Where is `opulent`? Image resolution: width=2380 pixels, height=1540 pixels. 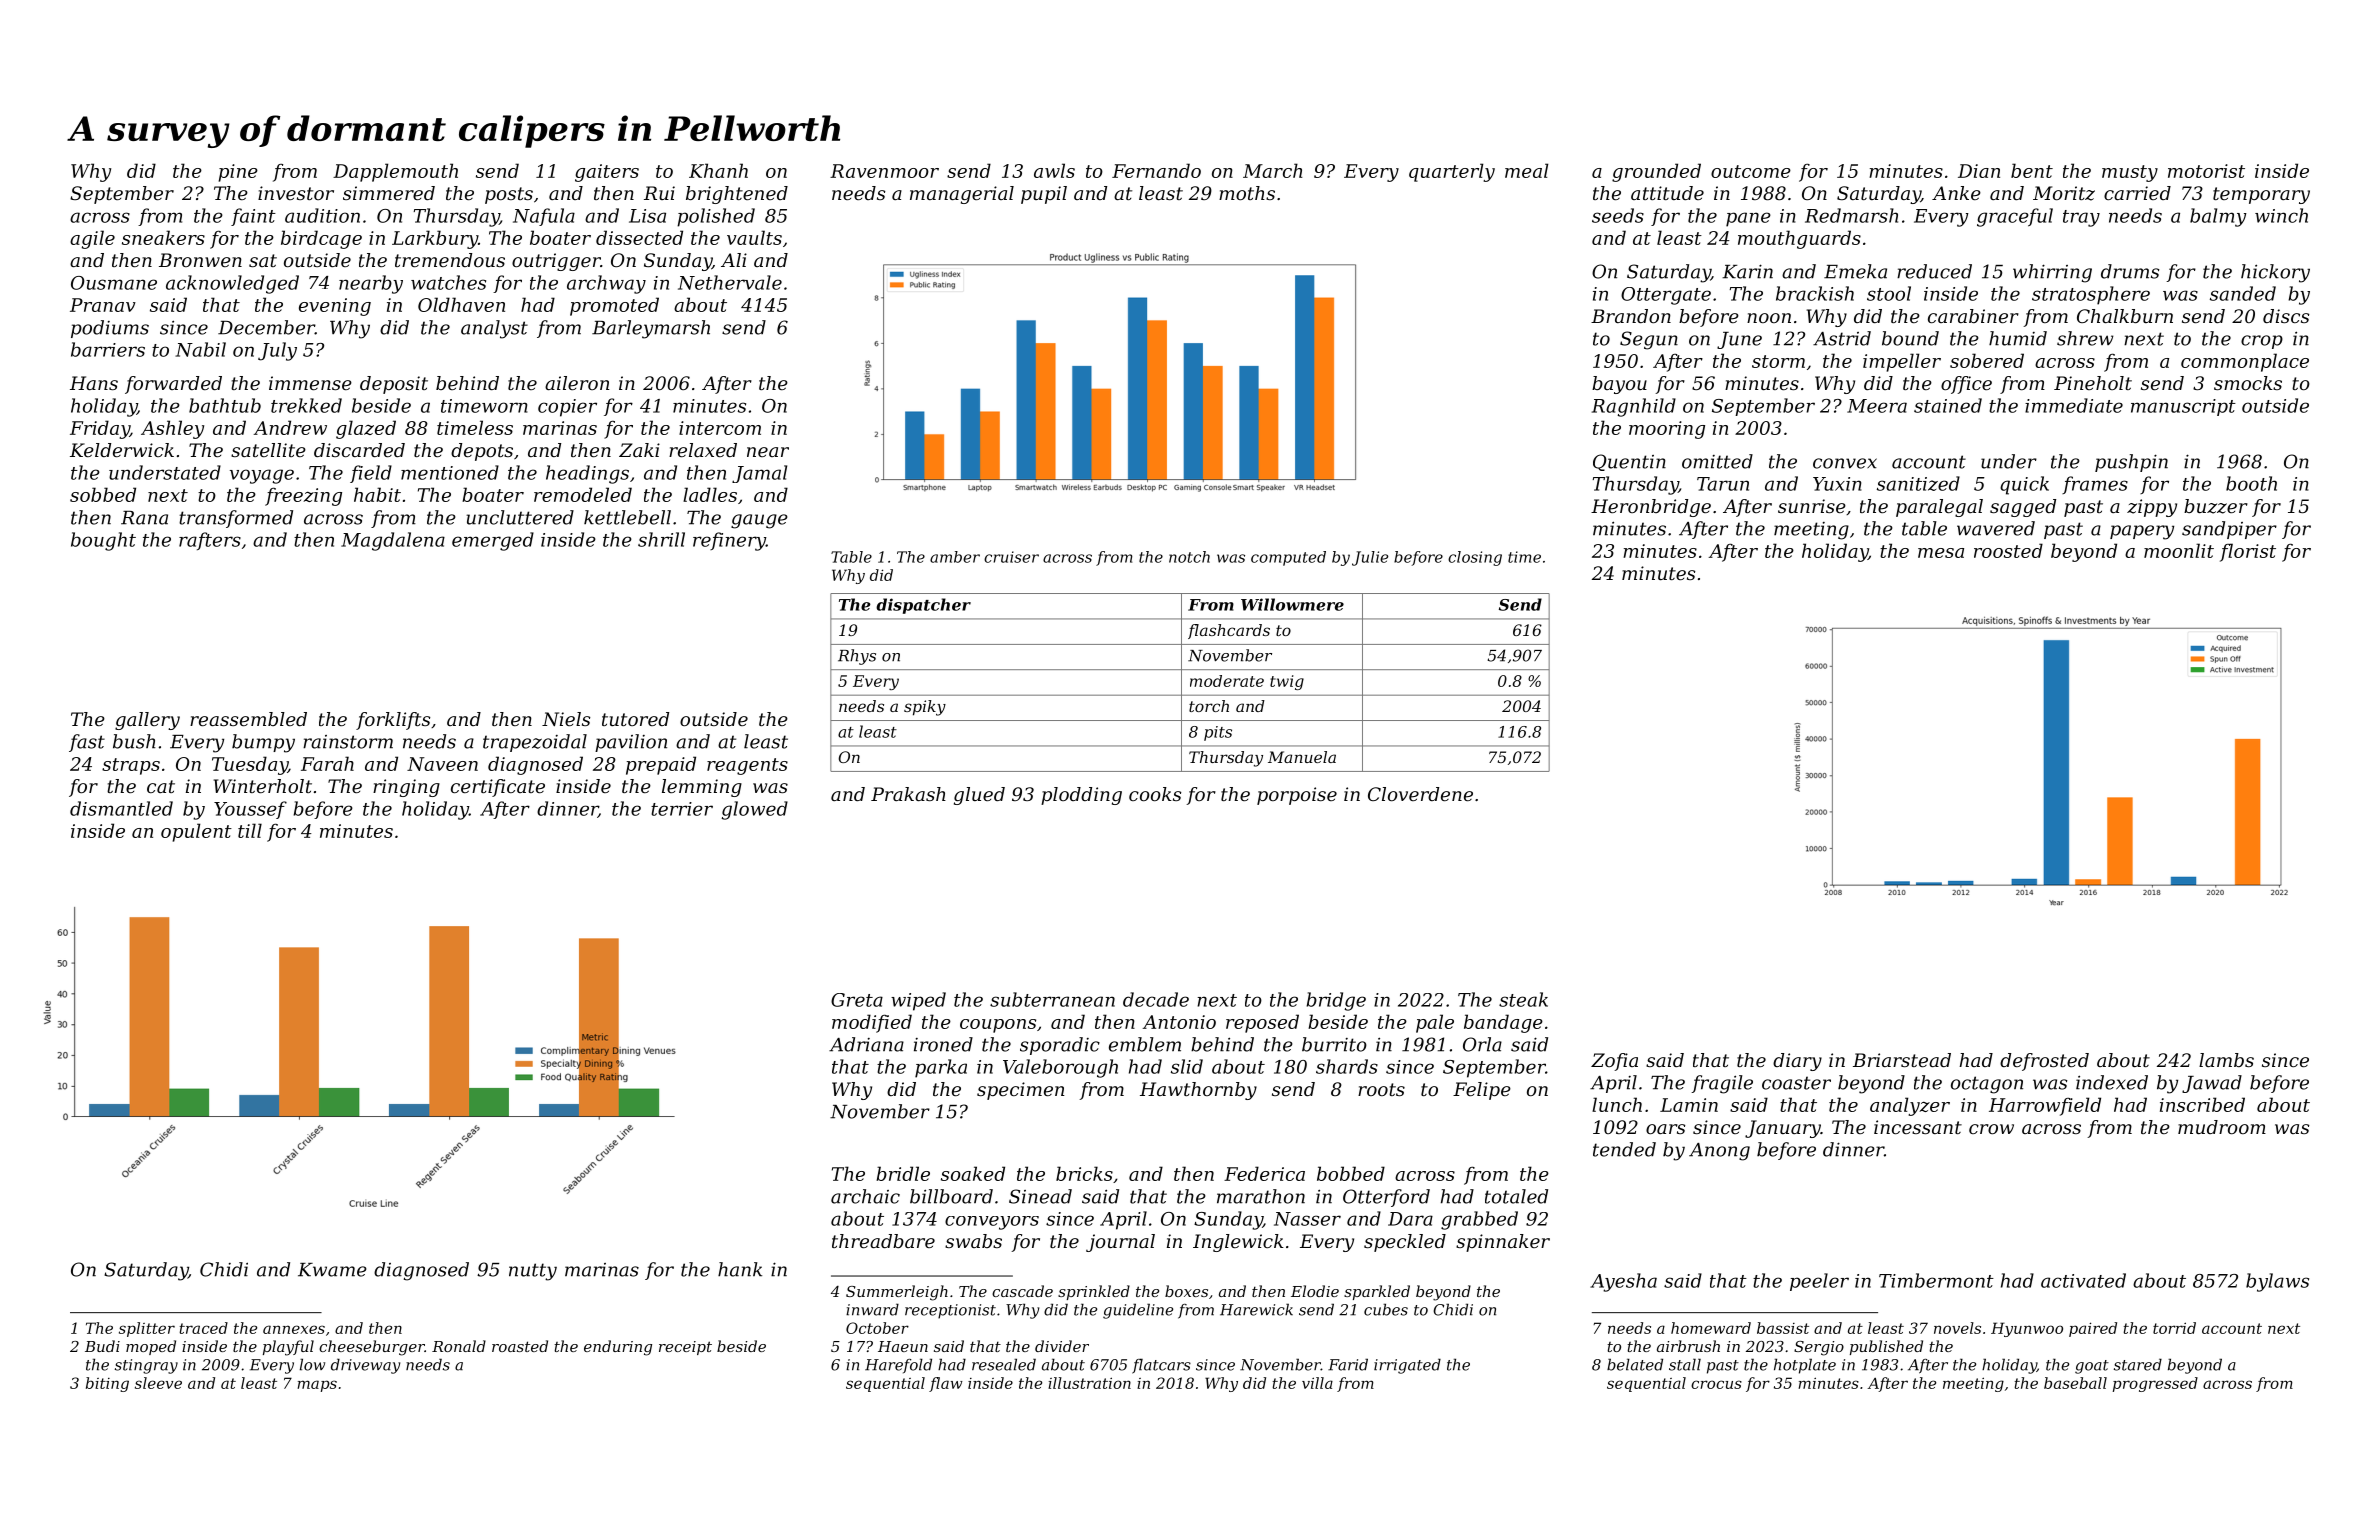 opulent is located at coordinates (196, 832).
